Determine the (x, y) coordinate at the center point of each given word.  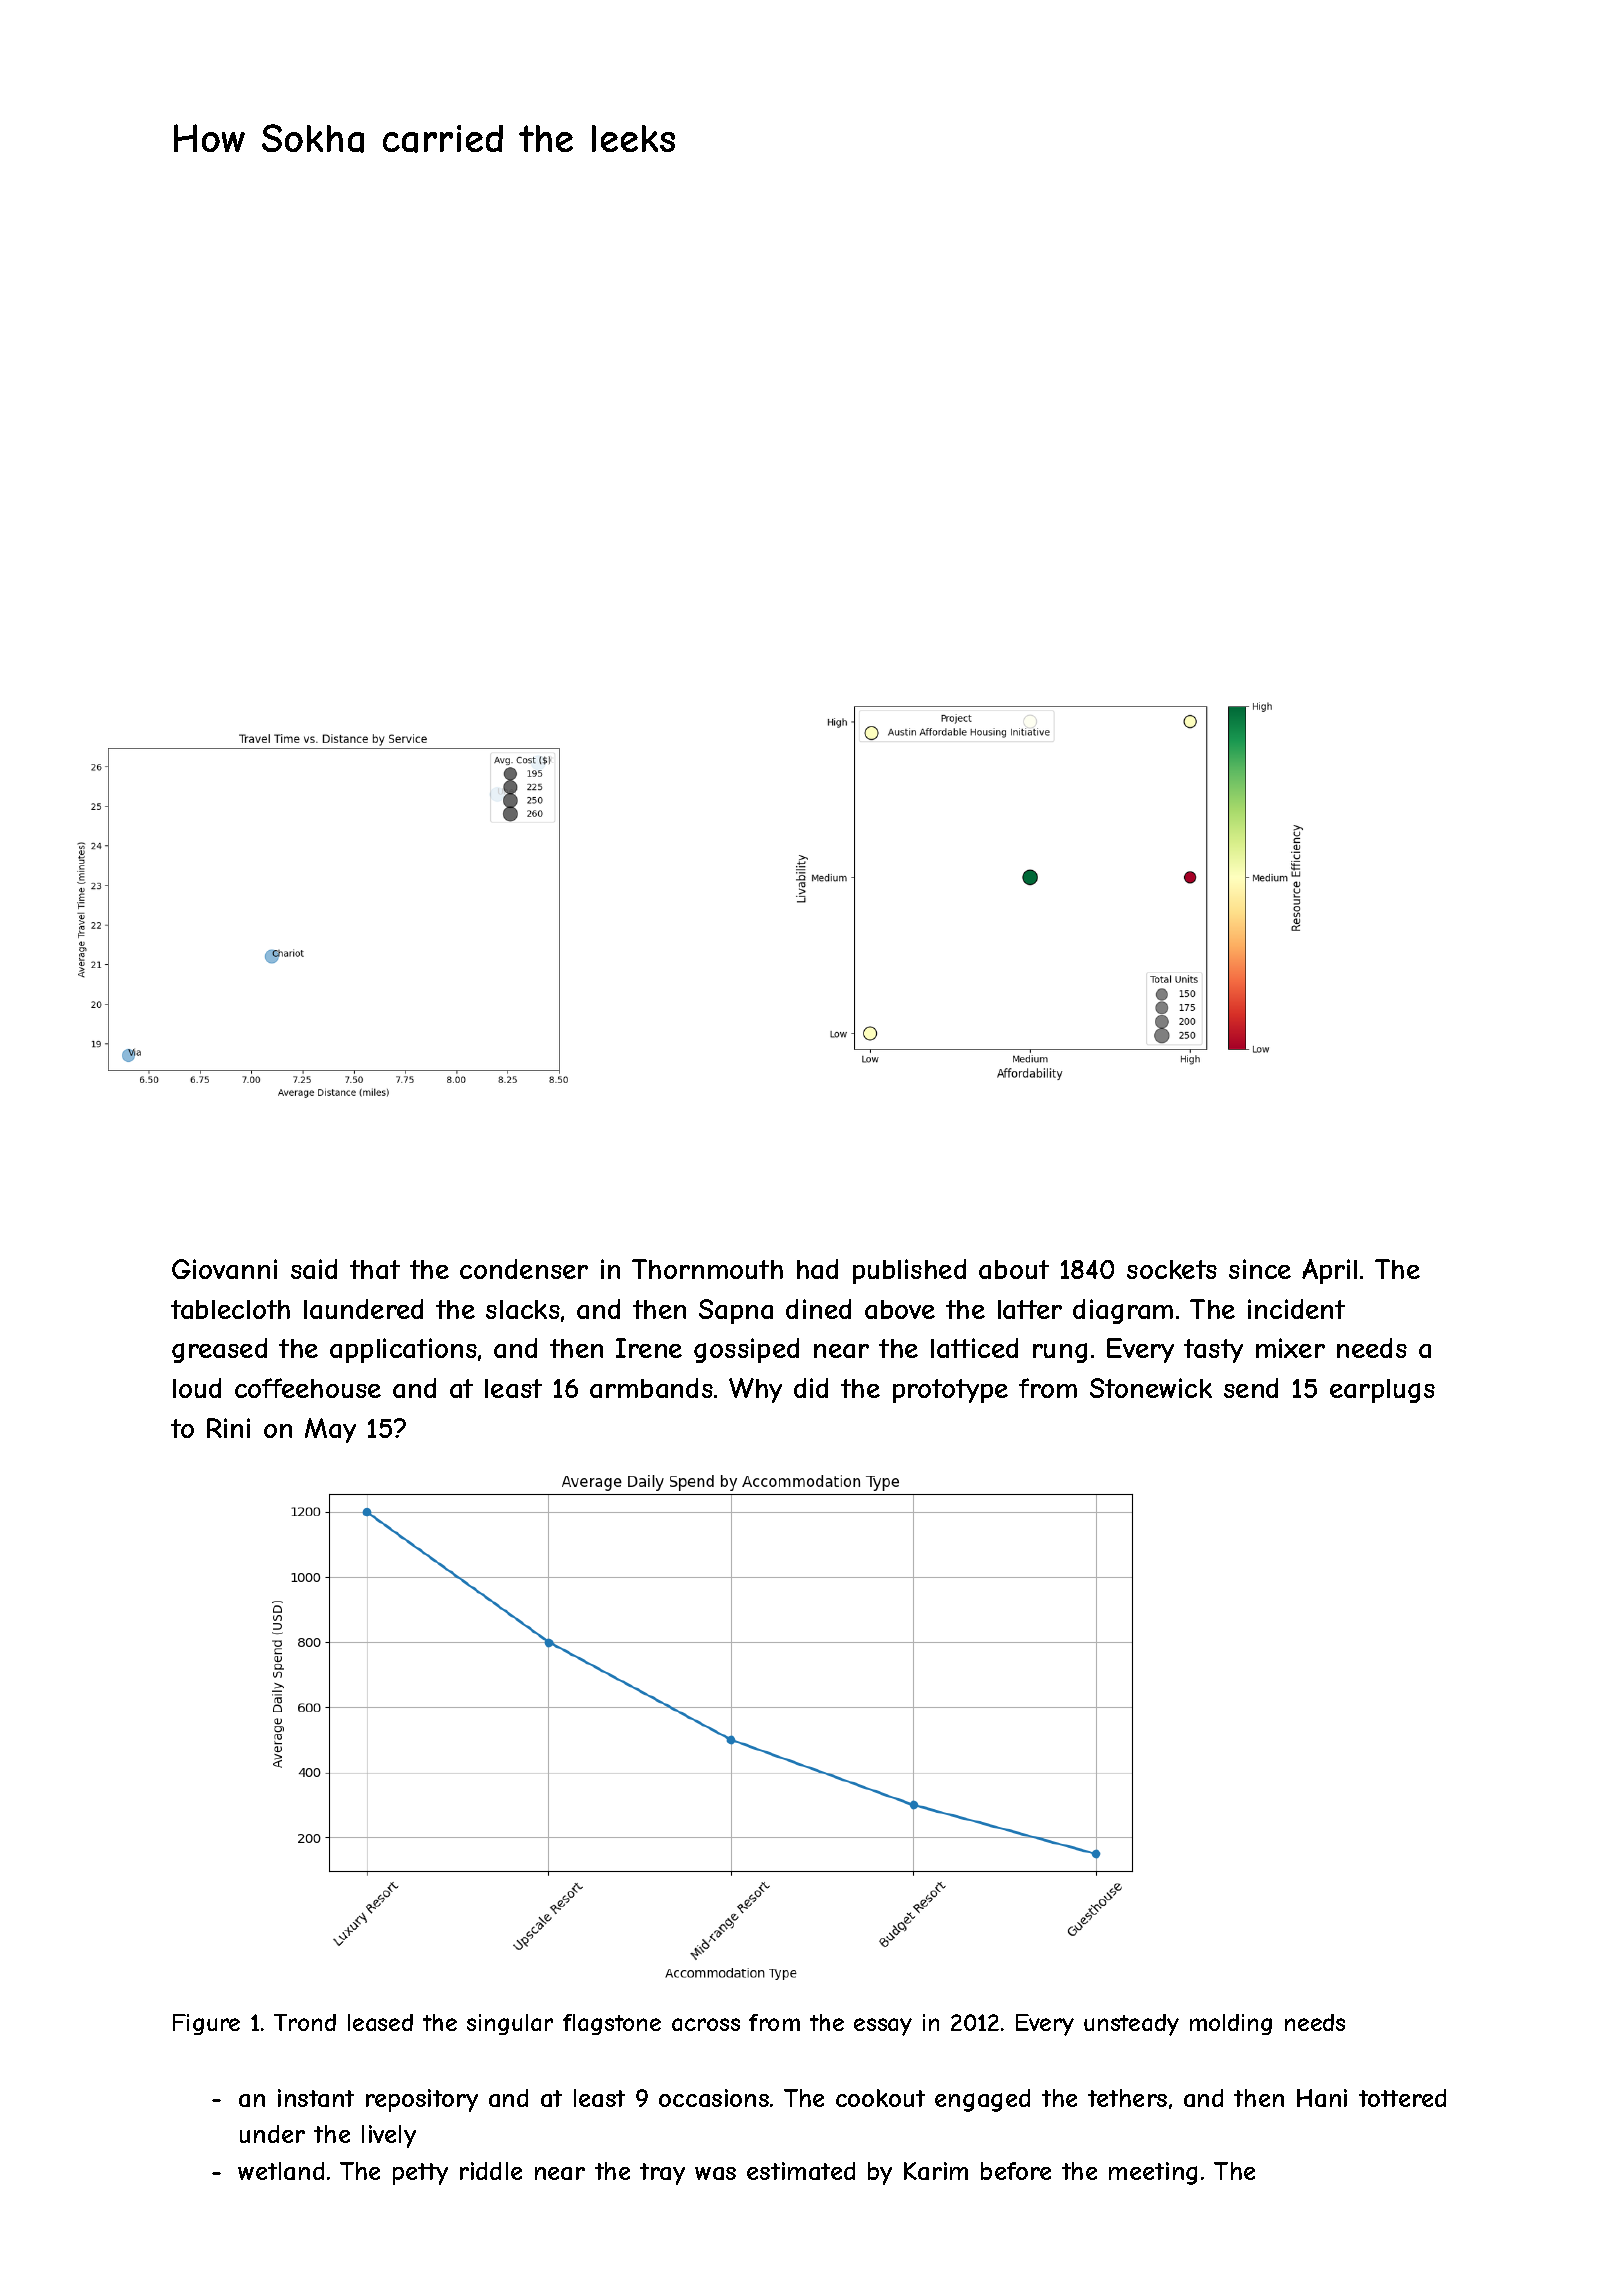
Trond (305, 2022)
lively (389, 2136)
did (811, 1388)
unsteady (1131, 2025)
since (1260, 1269)
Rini (228, 1428)
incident (1296, 1309)
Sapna (736, 1311)
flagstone (612, 2024)
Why (755, 1390)
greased (219, 1350)
